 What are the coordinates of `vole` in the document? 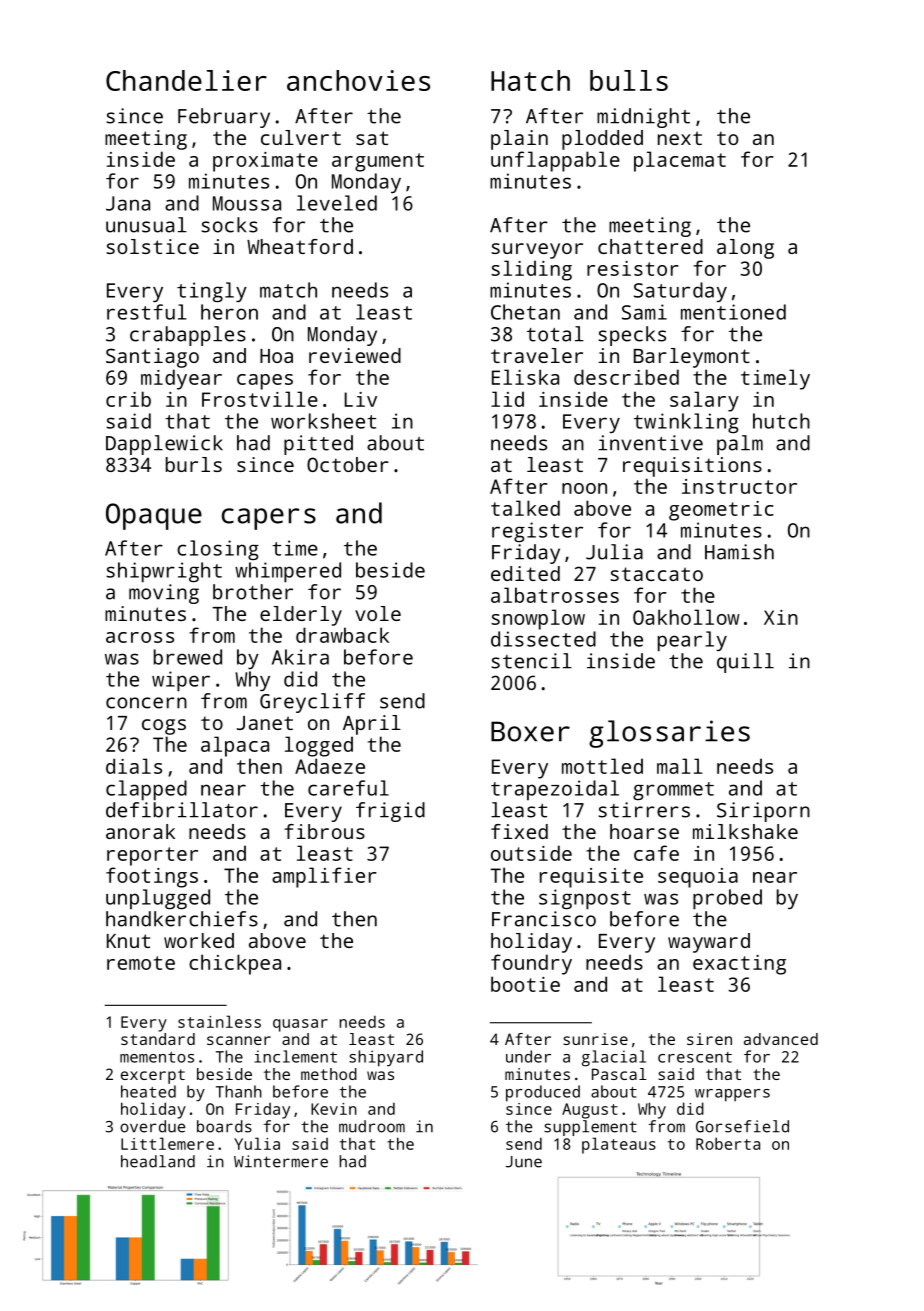 It's located at (378, 613).
